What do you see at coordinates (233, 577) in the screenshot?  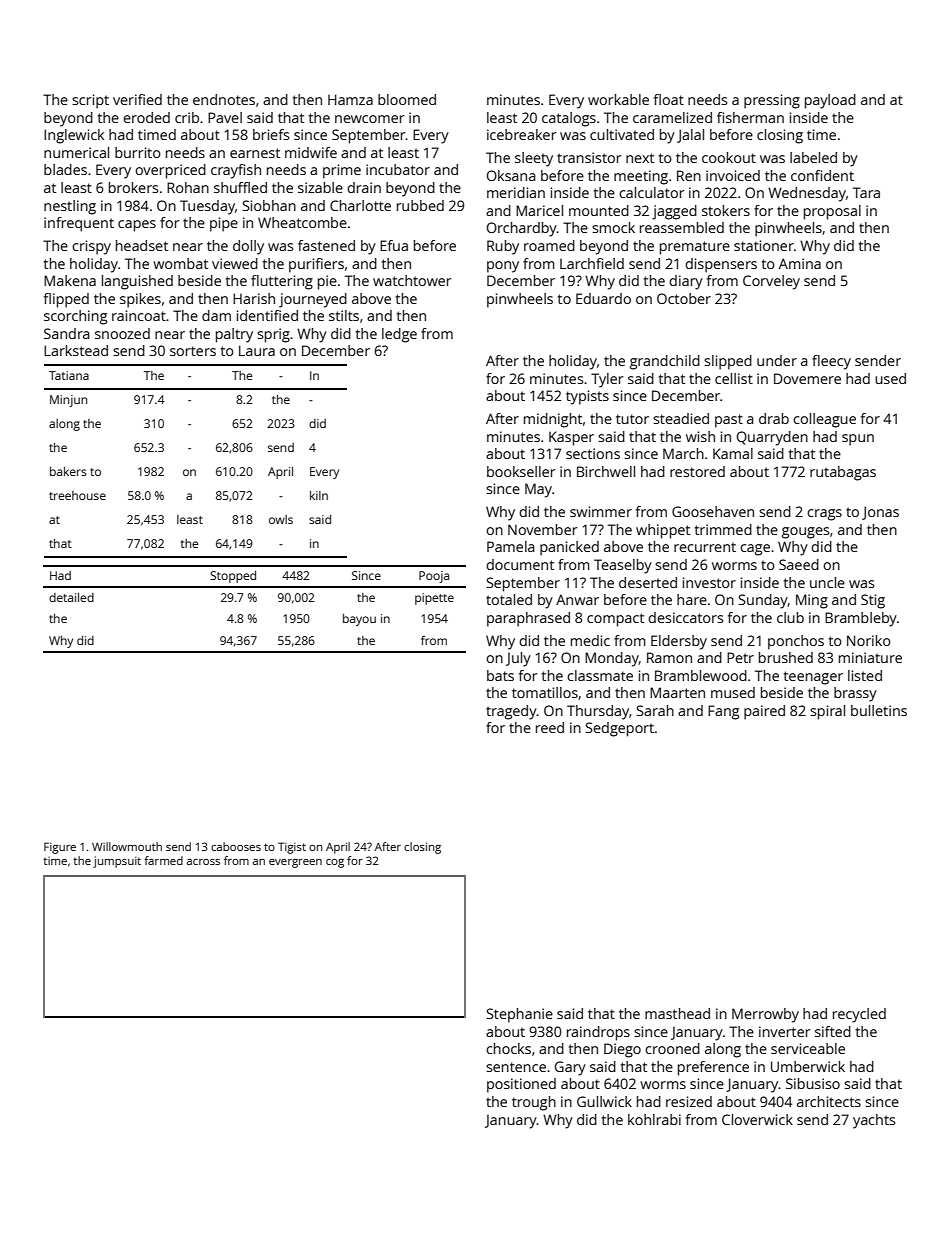 I see `Stopped` at bounding box center [233, 577].
